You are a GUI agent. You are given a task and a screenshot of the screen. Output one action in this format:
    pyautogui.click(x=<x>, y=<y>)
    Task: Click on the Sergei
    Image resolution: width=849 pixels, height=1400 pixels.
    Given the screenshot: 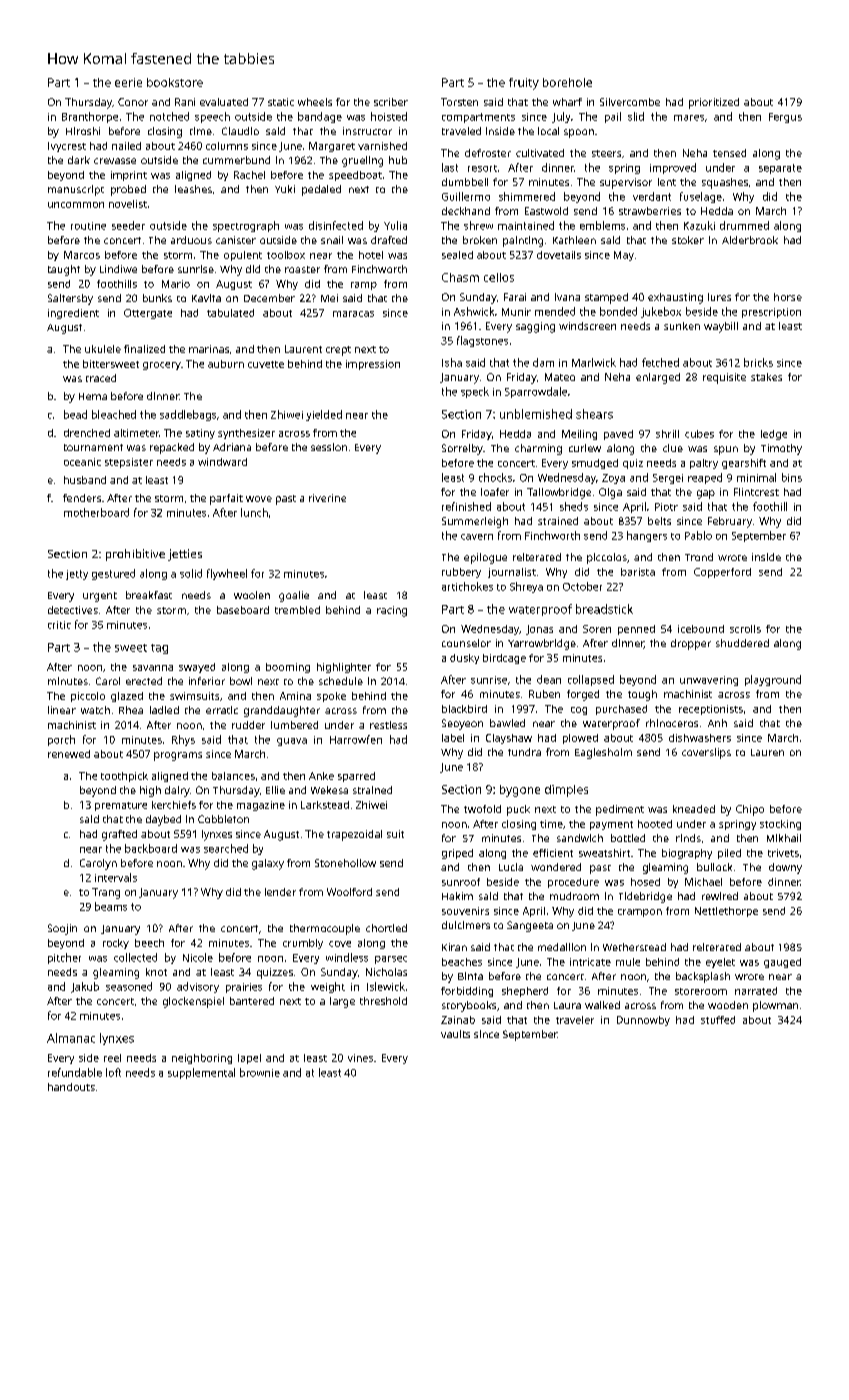 What is the action you would take?
    pyautogui.click(x=668, y=479)
